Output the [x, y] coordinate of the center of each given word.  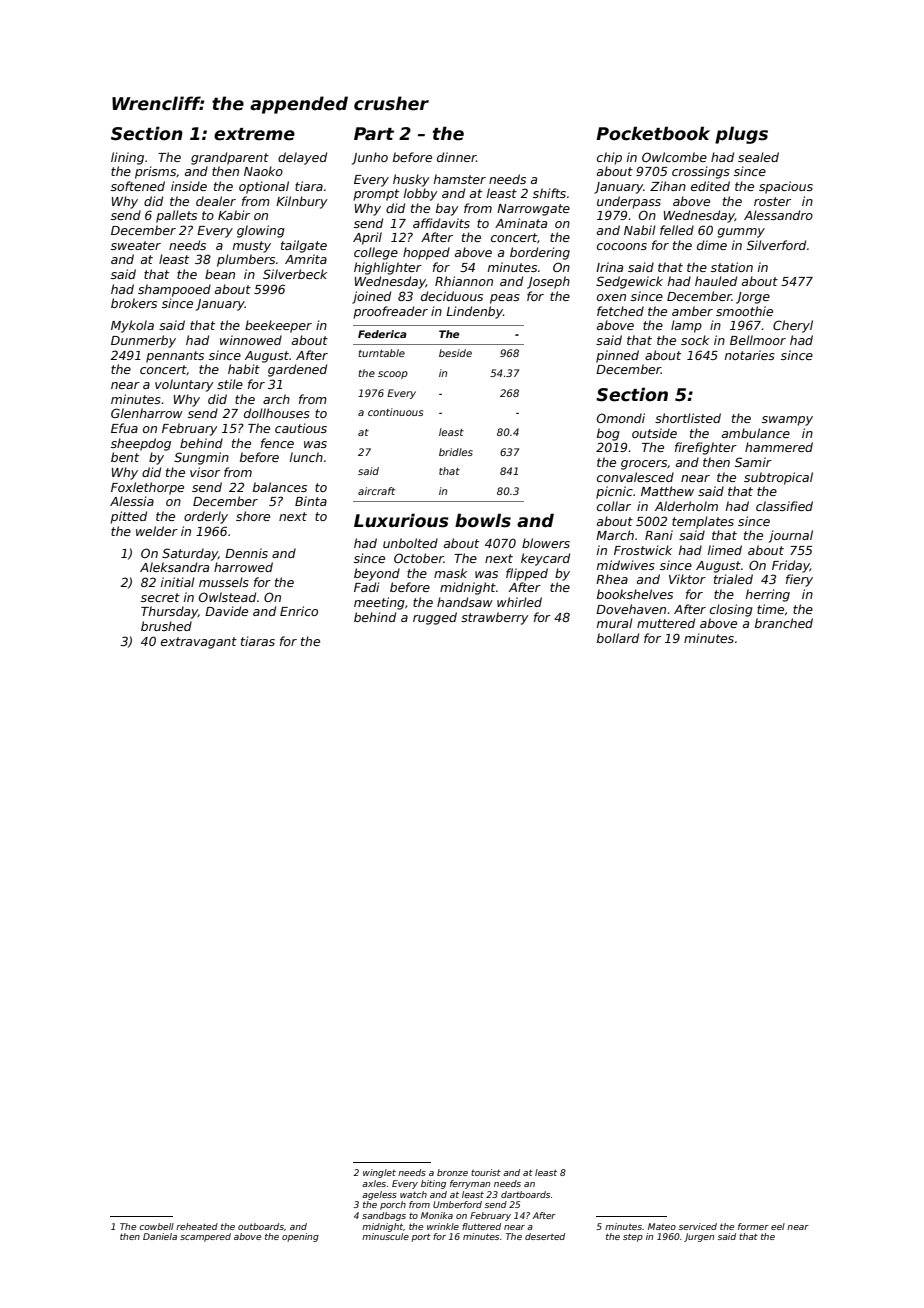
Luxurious [401, 520]
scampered [205, 1237]
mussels [224, 582]
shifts [549, 193]
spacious [786, 187]
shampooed [174, 290]
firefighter [706, 448]
